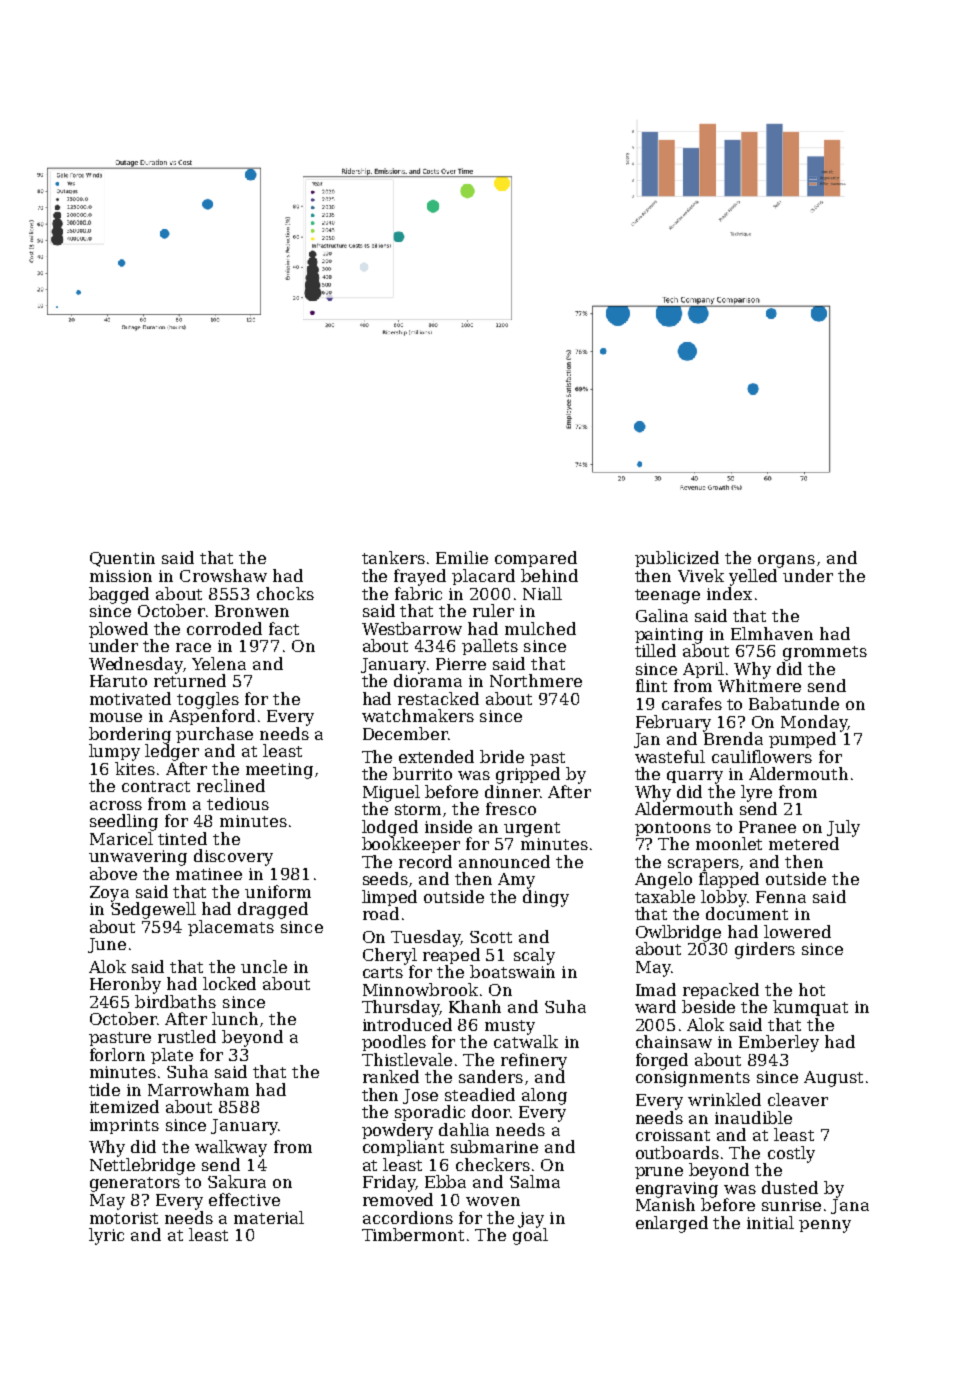  What do you see at coordinates (678, 933) in the document?
I see `Owlbridge` at bounding box center [678, 933].
